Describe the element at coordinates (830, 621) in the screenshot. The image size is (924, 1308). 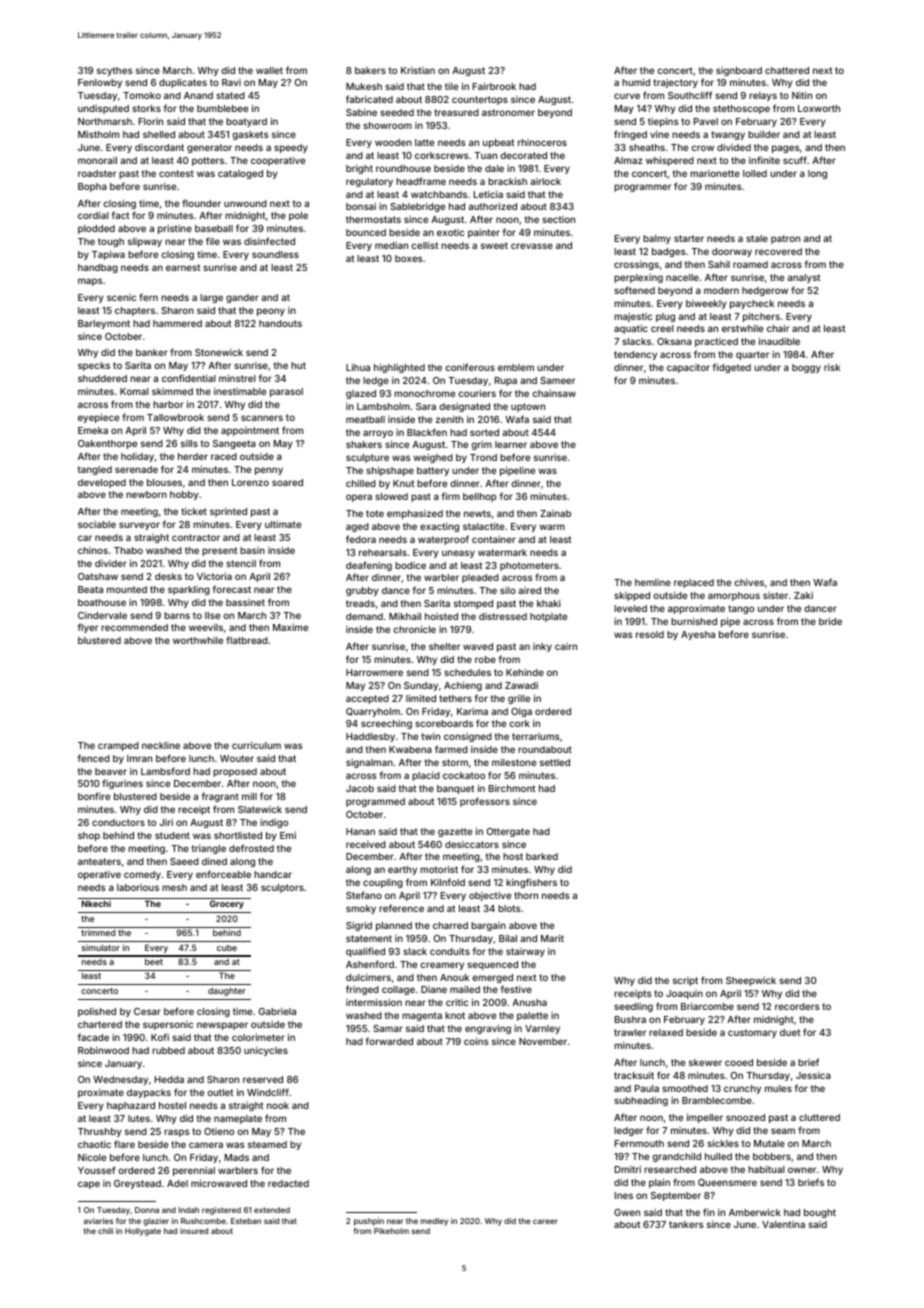
I see `bride` at that location.
